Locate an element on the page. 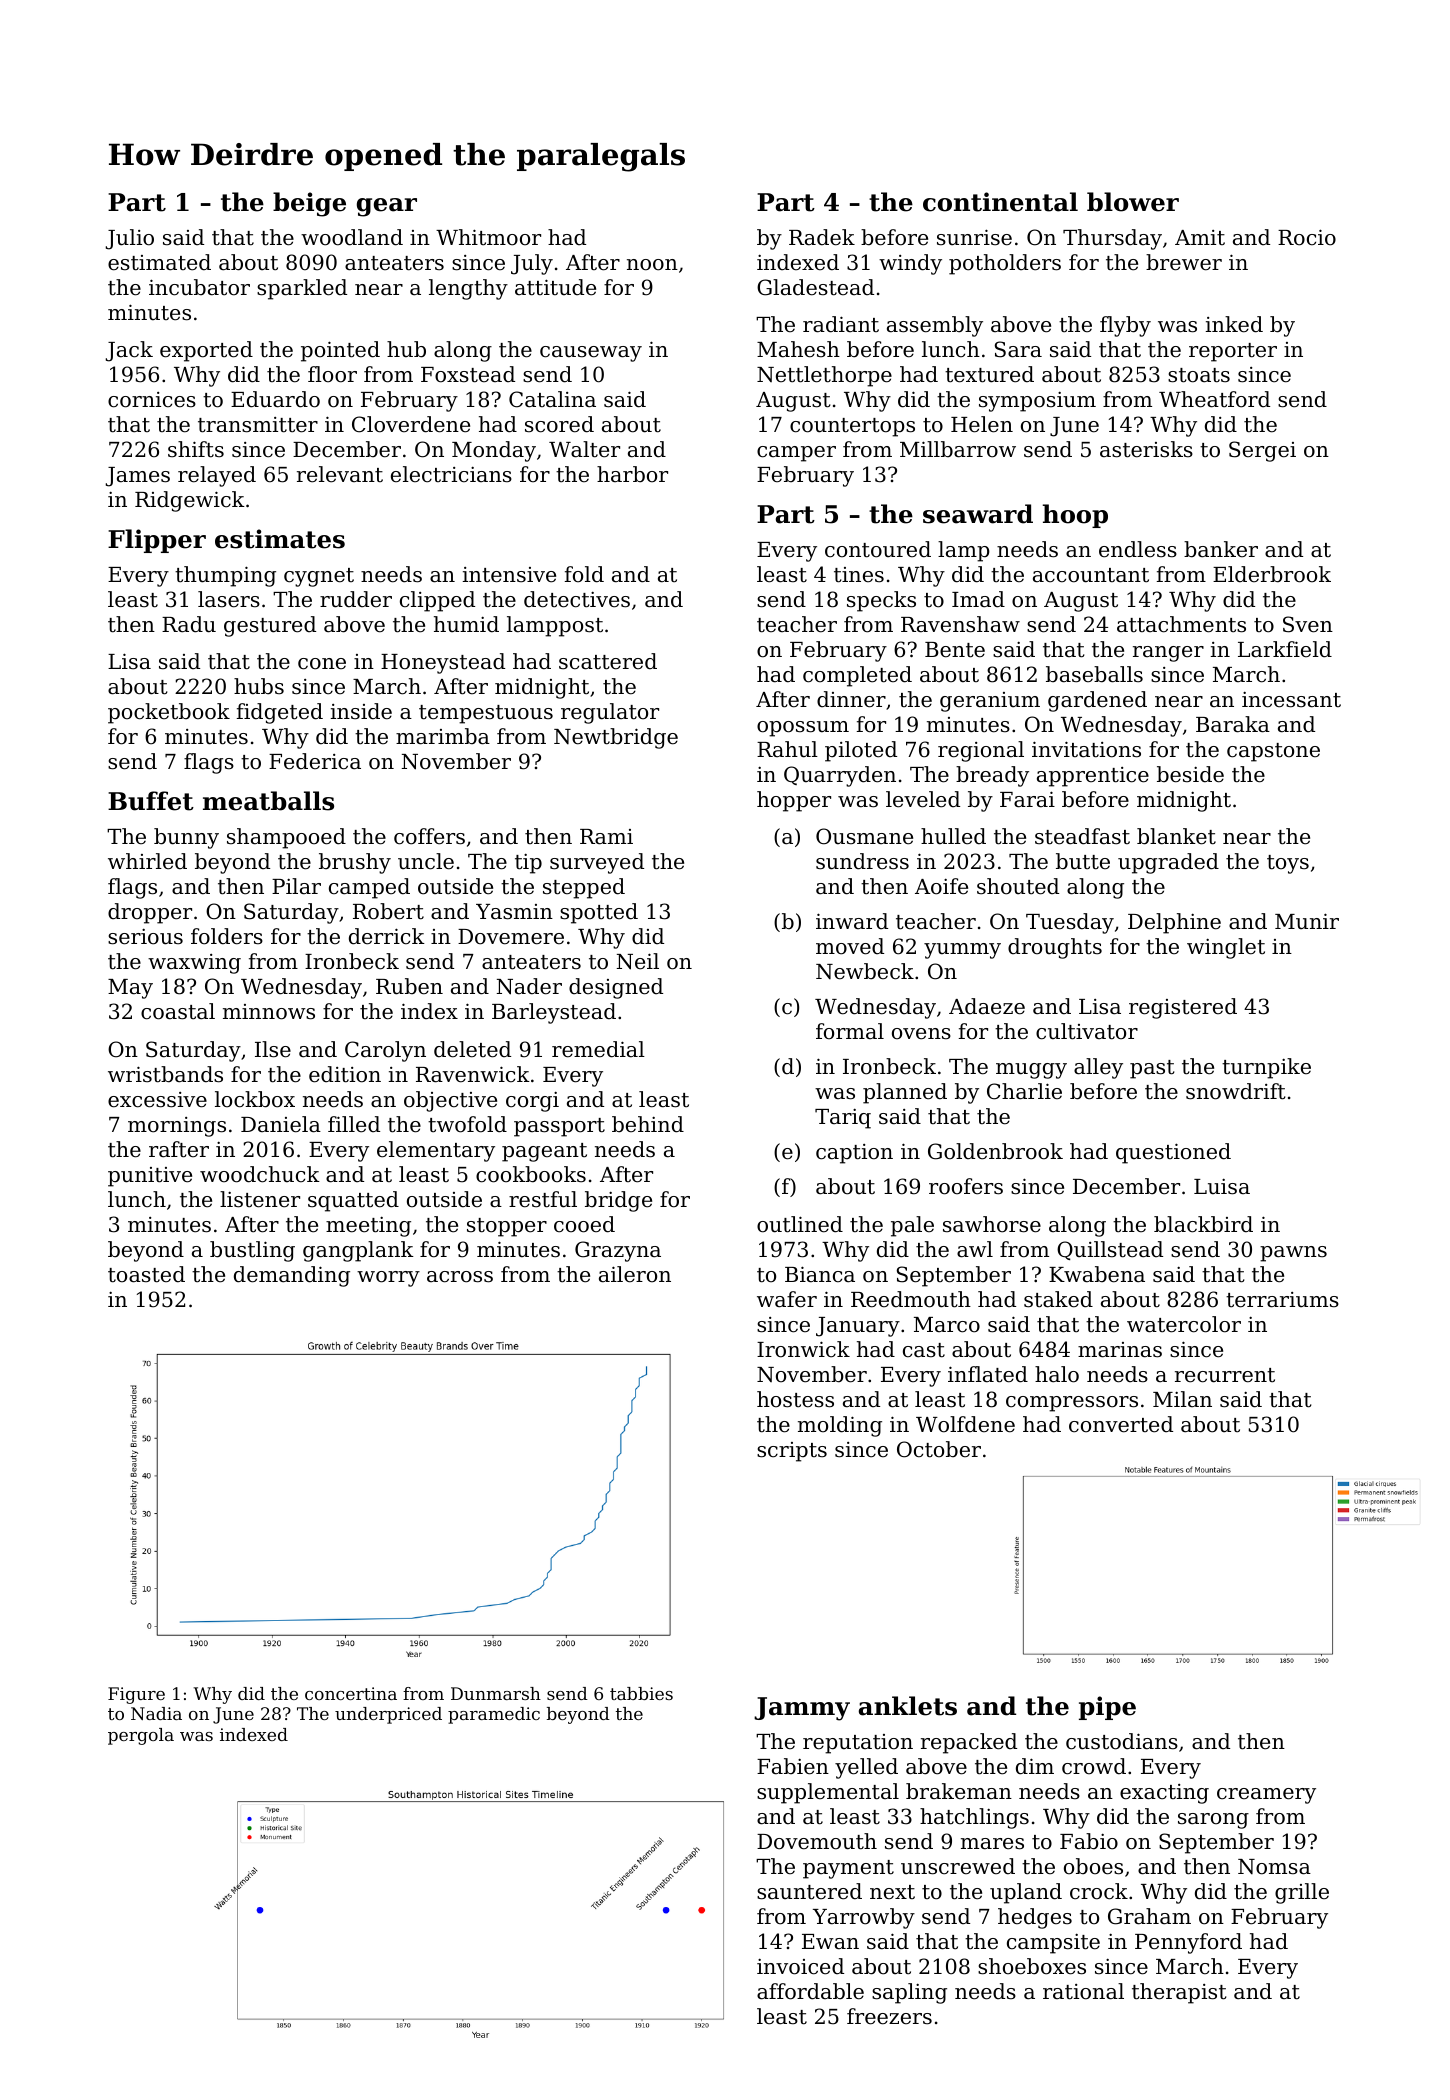 This image has height=2100, width=1450. Federica is located at coordinates (315, 761).
